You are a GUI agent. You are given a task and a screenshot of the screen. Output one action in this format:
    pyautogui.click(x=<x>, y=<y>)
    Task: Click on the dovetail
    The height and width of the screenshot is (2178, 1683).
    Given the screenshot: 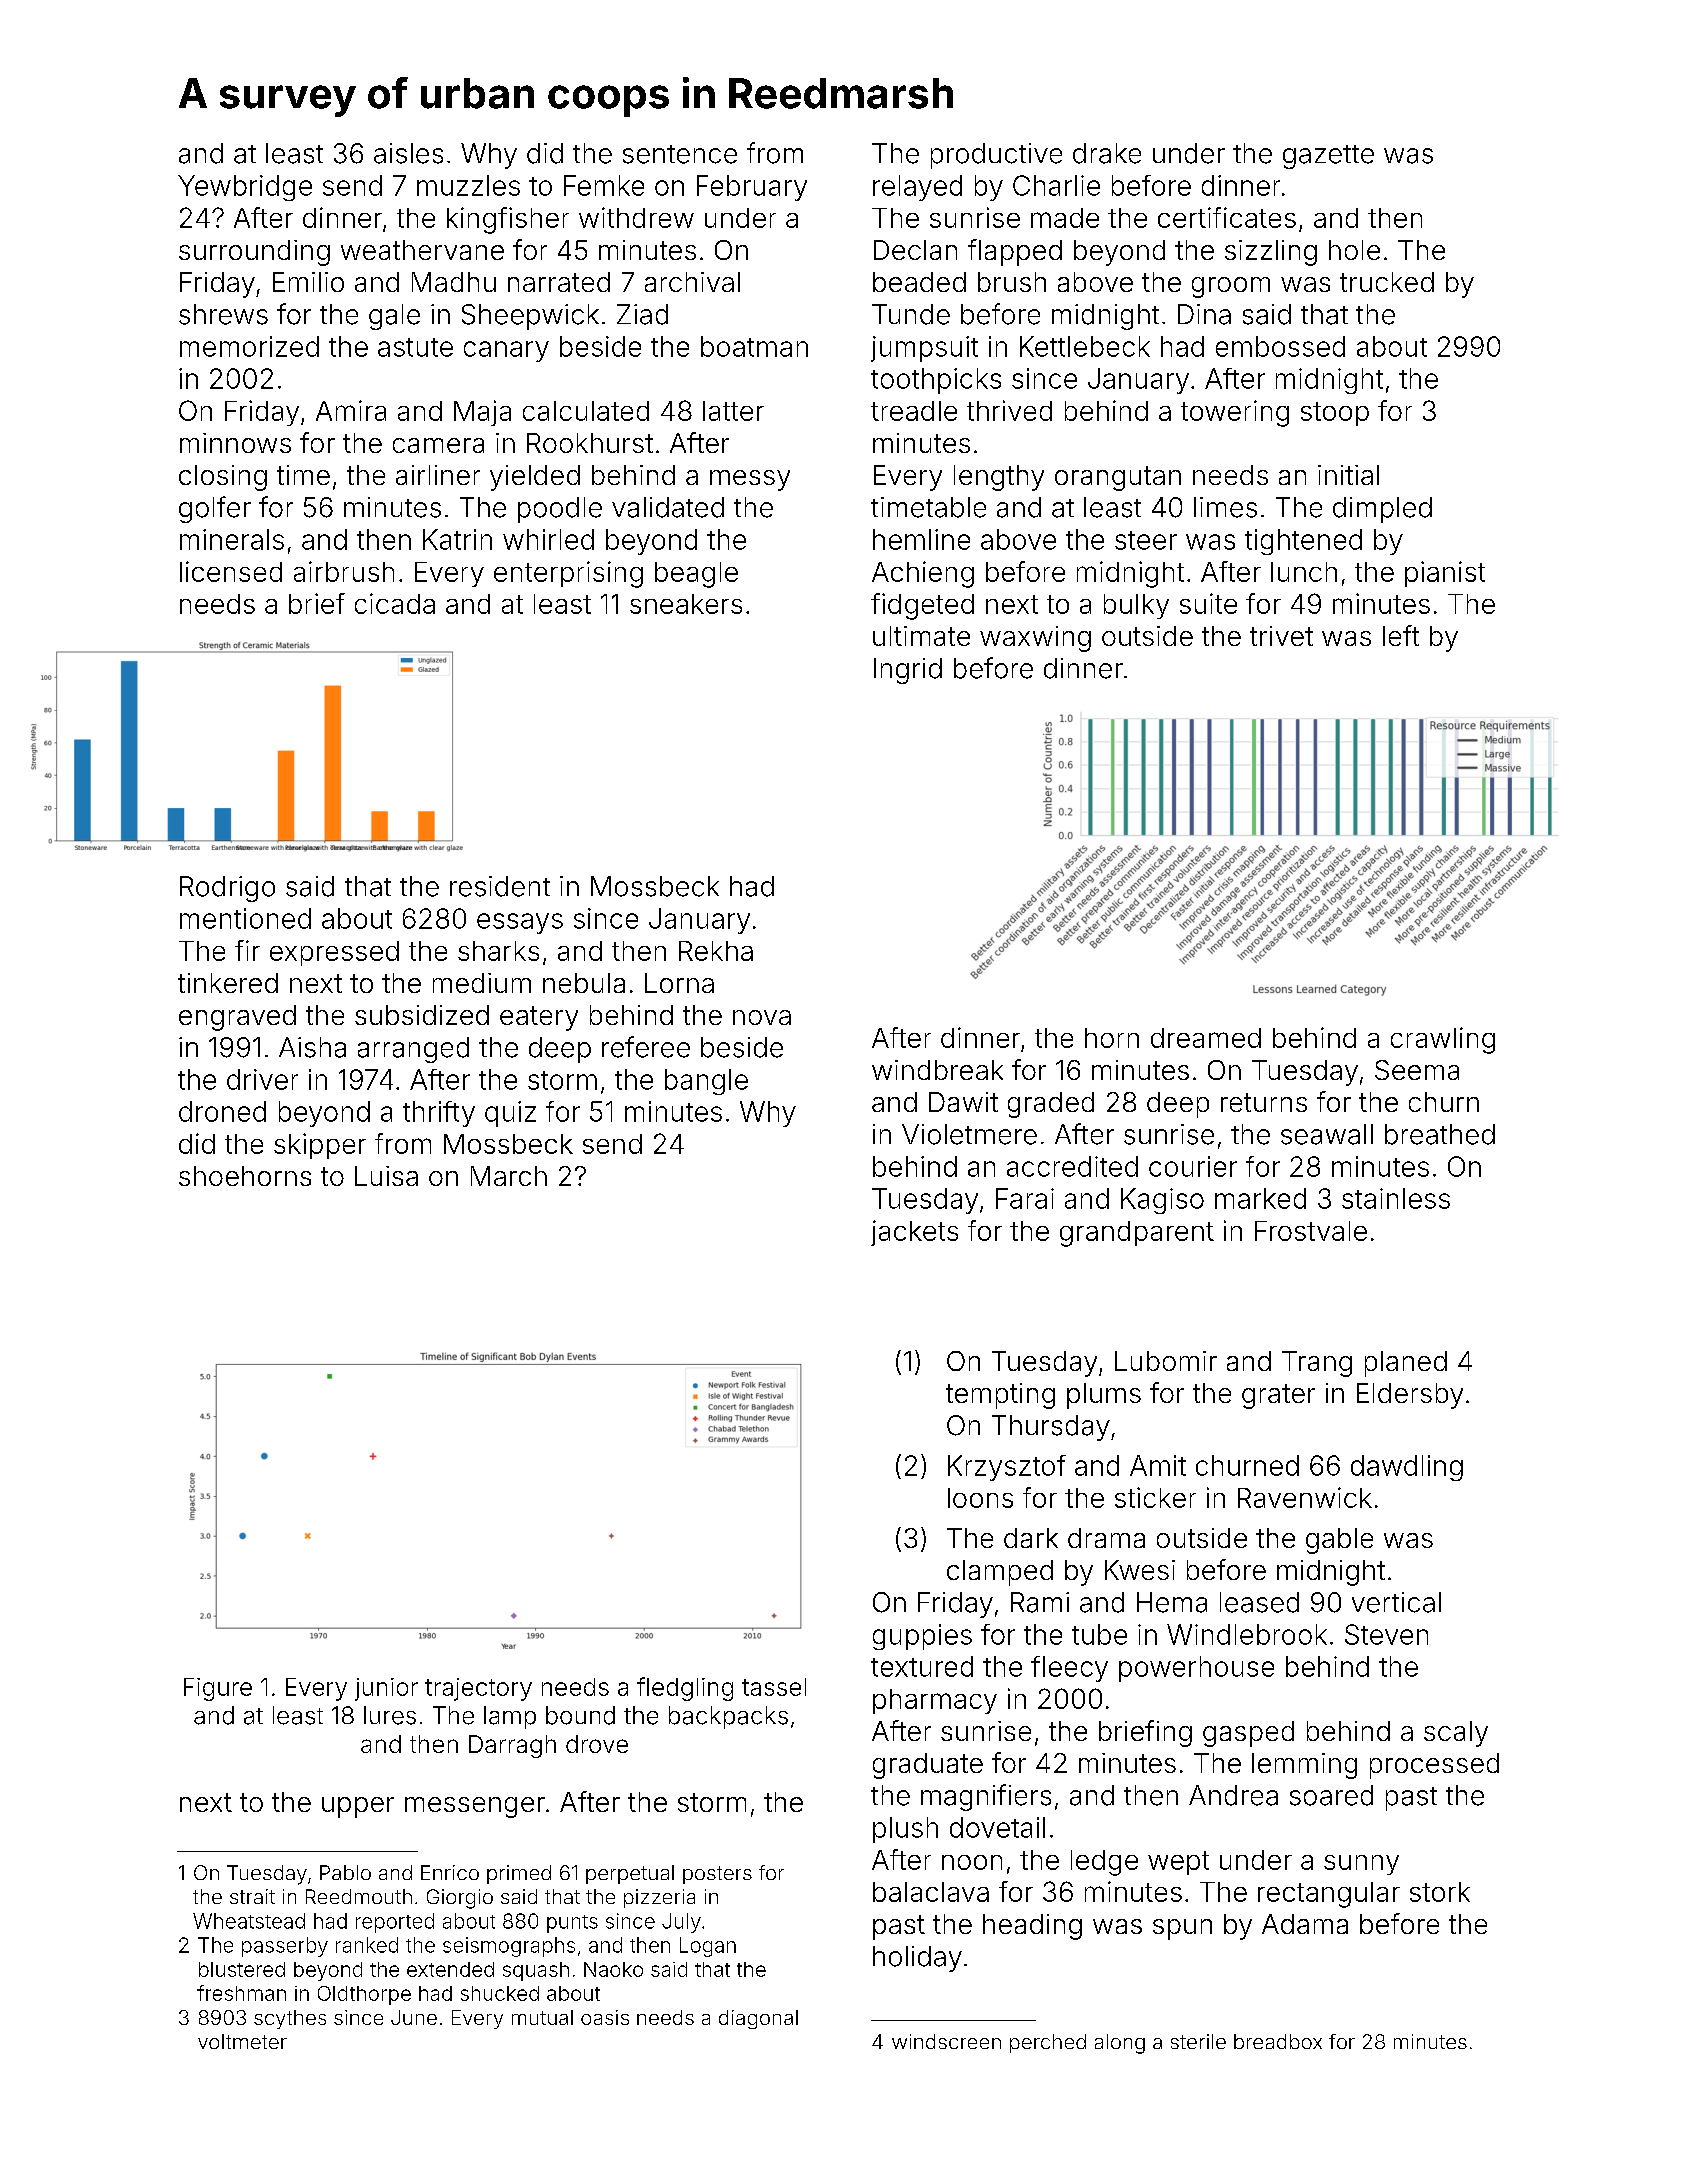 What is the action you would take?
    pyautogui.click(x=997, y=1827)
